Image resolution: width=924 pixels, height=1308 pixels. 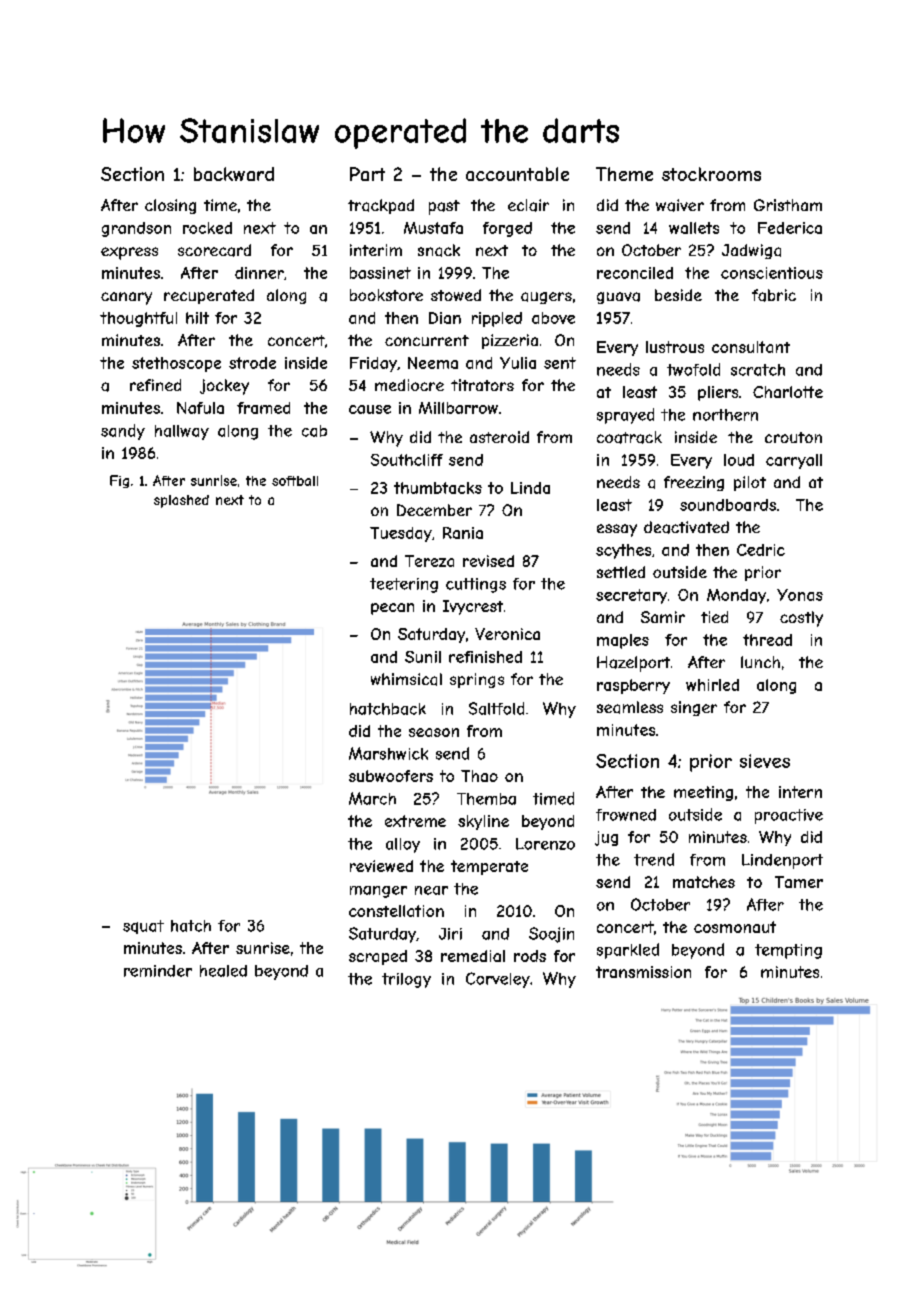 What do you see at coordinates (663, 617) in the document?
I see `Samir` at bounding box center [663, 617].
